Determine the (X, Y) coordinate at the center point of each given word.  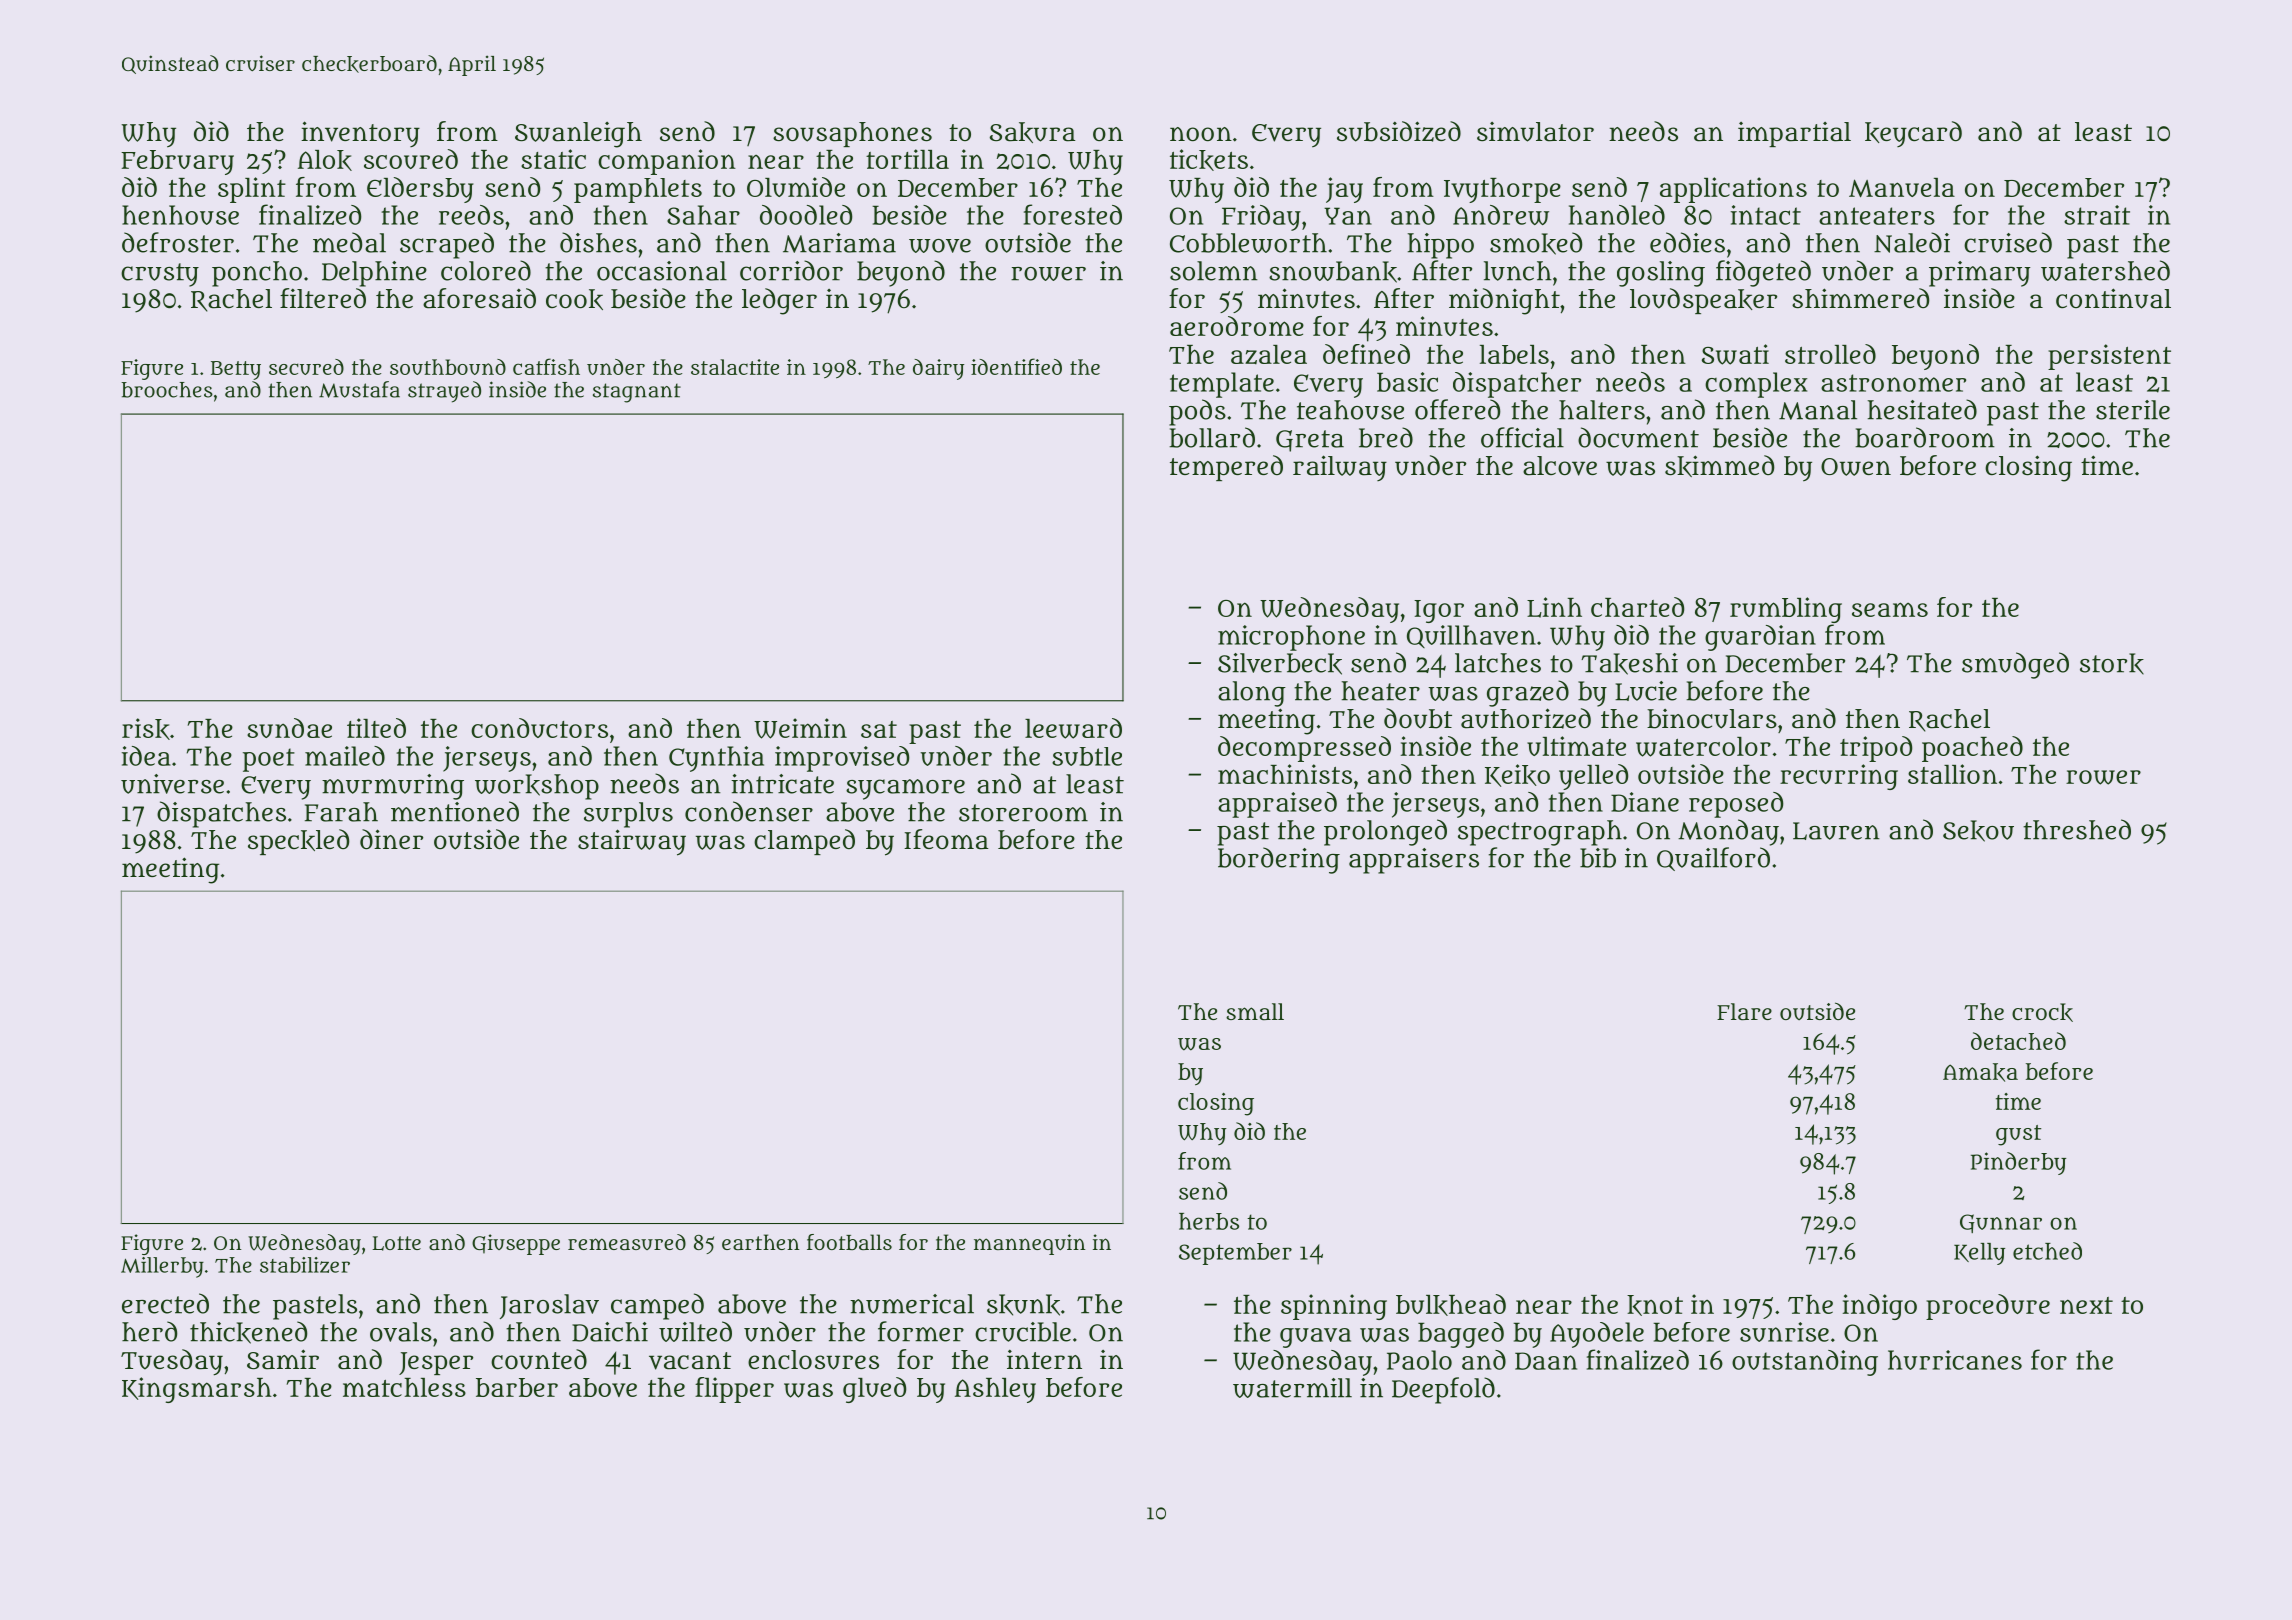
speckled (299, 842)
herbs (1209, 1221)
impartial (1794, 134)
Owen (1856, 467)
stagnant (637, 393)
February (177, 162)
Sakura (1033, 132)
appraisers (1414, 861)
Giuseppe (516, 1244)
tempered (1226, 468)
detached (2018, 1041)
